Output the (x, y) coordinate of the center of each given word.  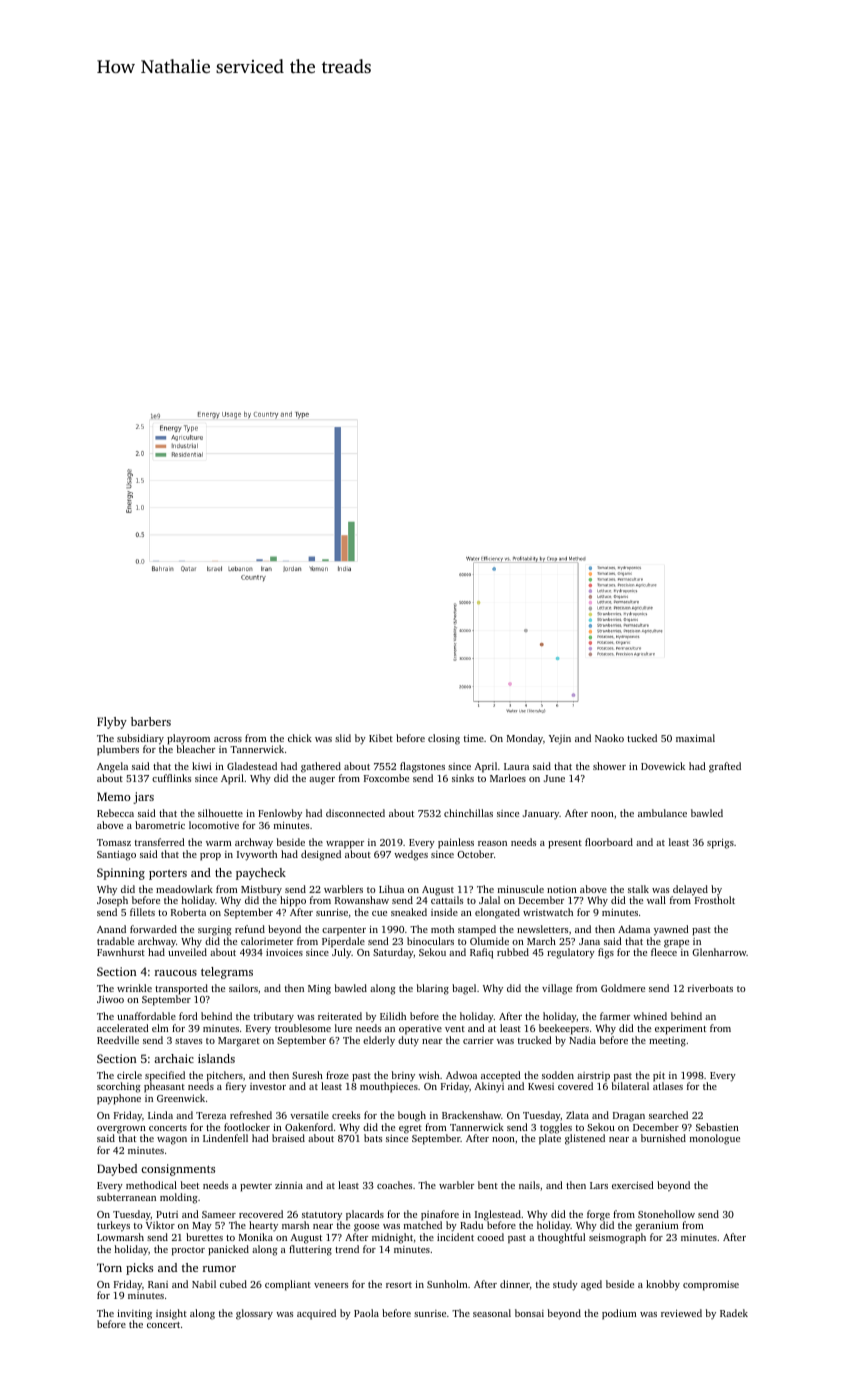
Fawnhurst (121, 952)
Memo (114, 796)
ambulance (662, 813)
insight (171, 1314)
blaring (433, 989)
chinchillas (468, 813)
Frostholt (715, 900)
